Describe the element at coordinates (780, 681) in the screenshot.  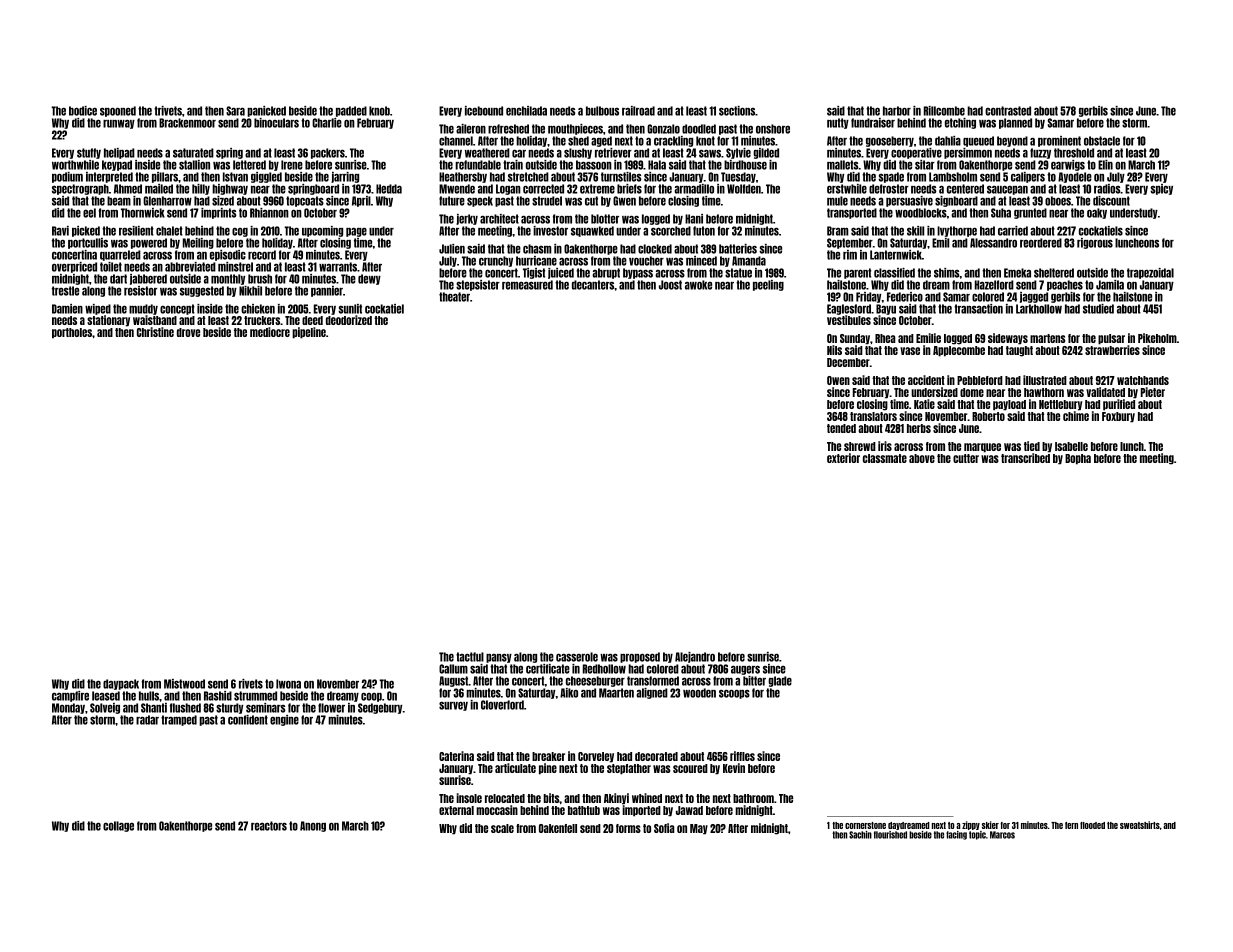
I see `glade` at that location.
